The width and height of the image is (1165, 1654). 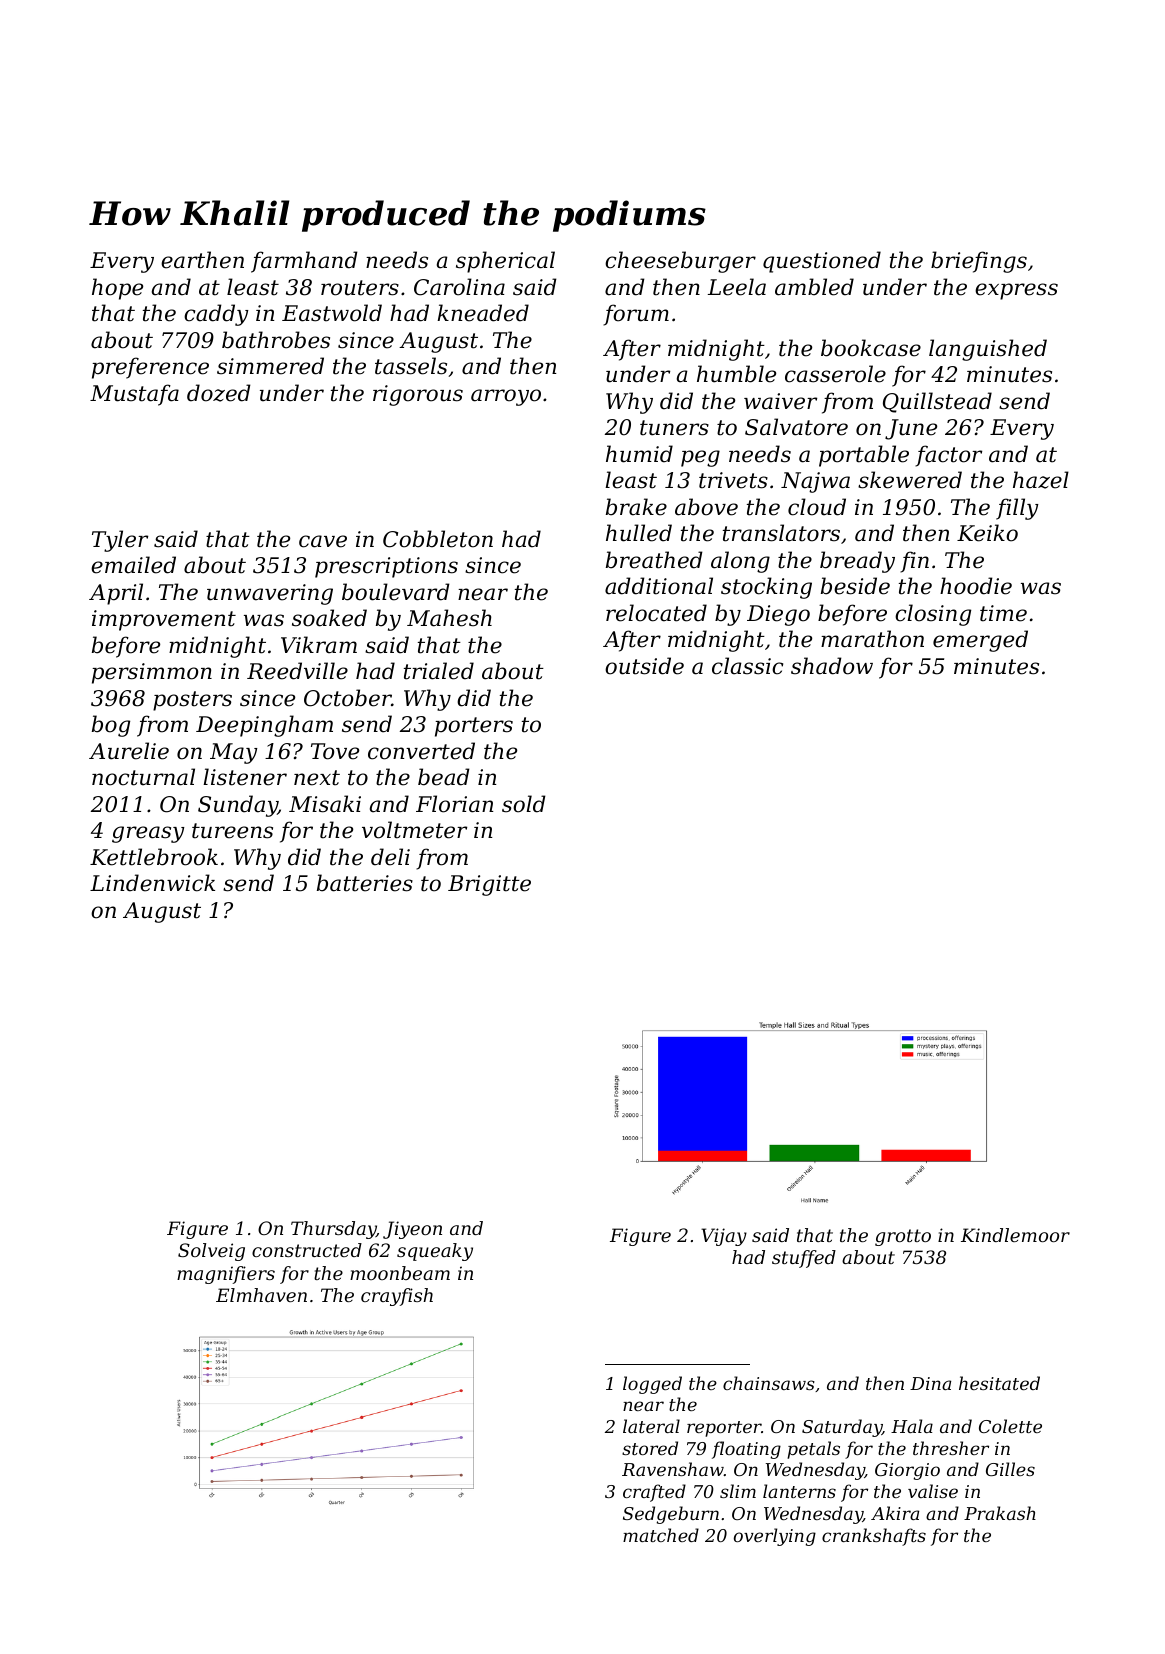 What do you see at coordinates (654, 560) in the image?
I see `breathed` at bounding box center [654, 560].
